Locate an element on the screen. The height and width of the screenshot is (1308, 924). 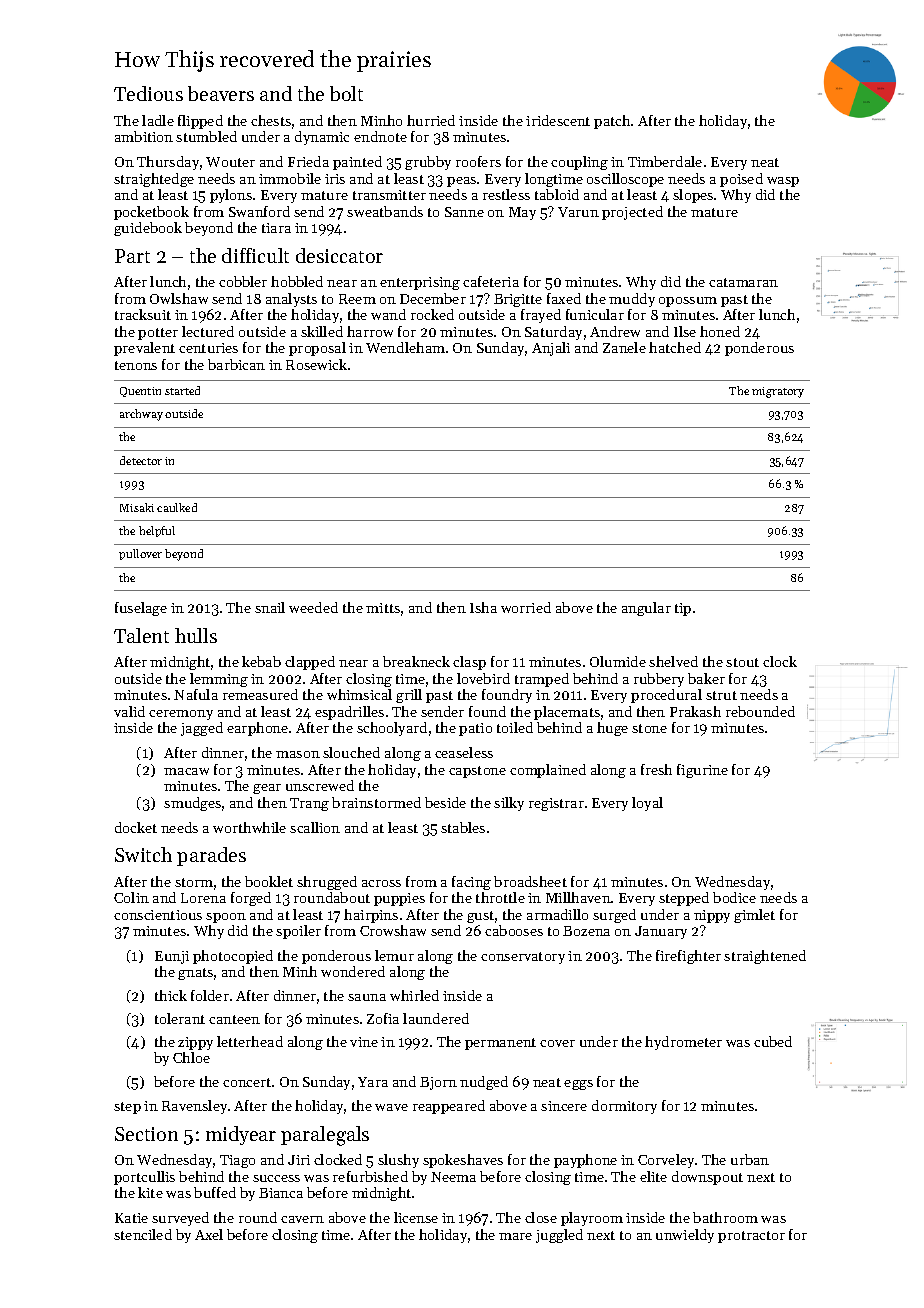
Ravensley is located at coordinates (194, 1107).
